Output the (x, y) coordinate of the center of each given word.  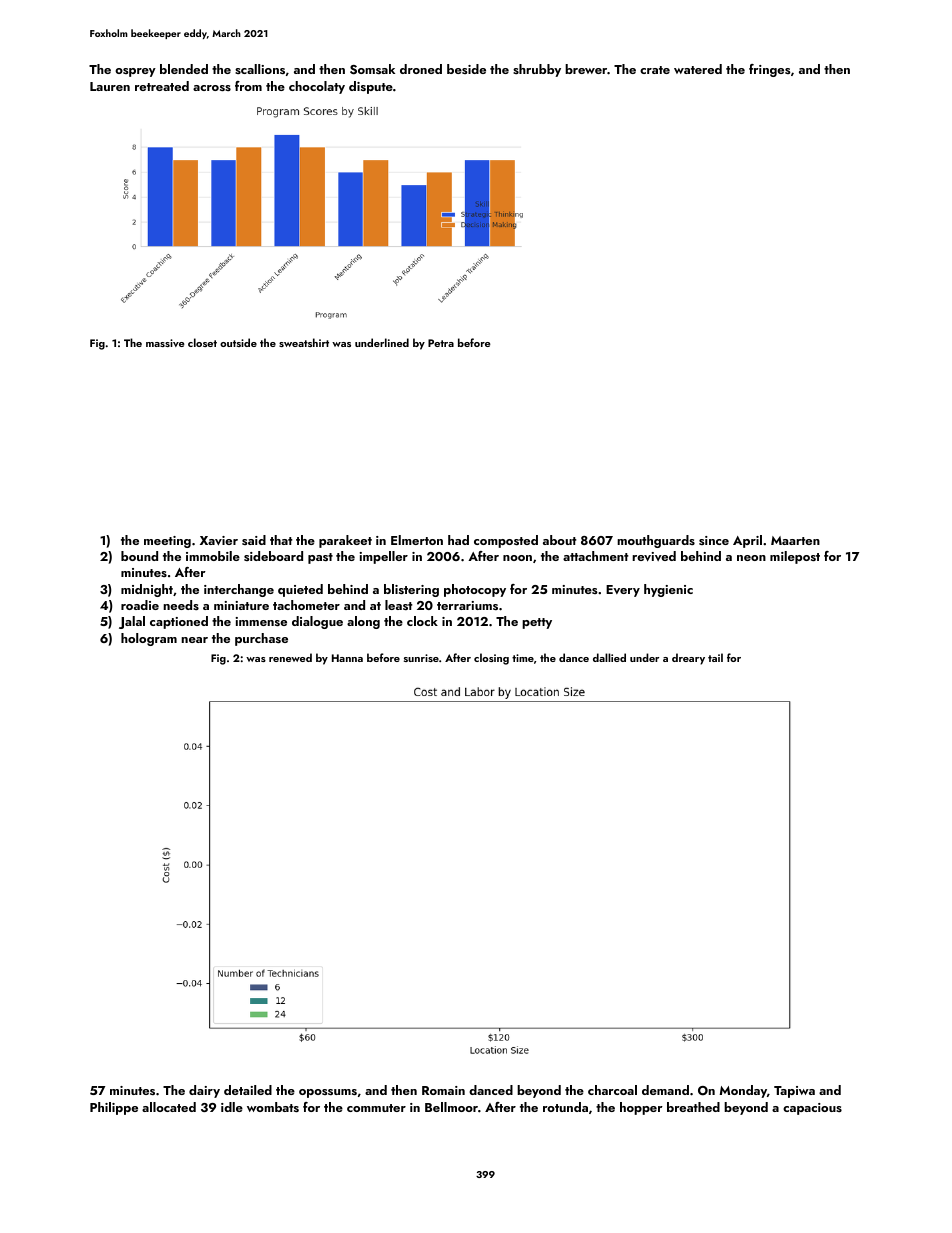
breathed (693, 1107)
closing (491, 659)
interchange (239, 590)
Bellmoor (451, 1107)
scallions (260, 69)
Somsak (372, 69)
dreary (688, 659)
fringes (770, 70)
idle (232, 1107)
